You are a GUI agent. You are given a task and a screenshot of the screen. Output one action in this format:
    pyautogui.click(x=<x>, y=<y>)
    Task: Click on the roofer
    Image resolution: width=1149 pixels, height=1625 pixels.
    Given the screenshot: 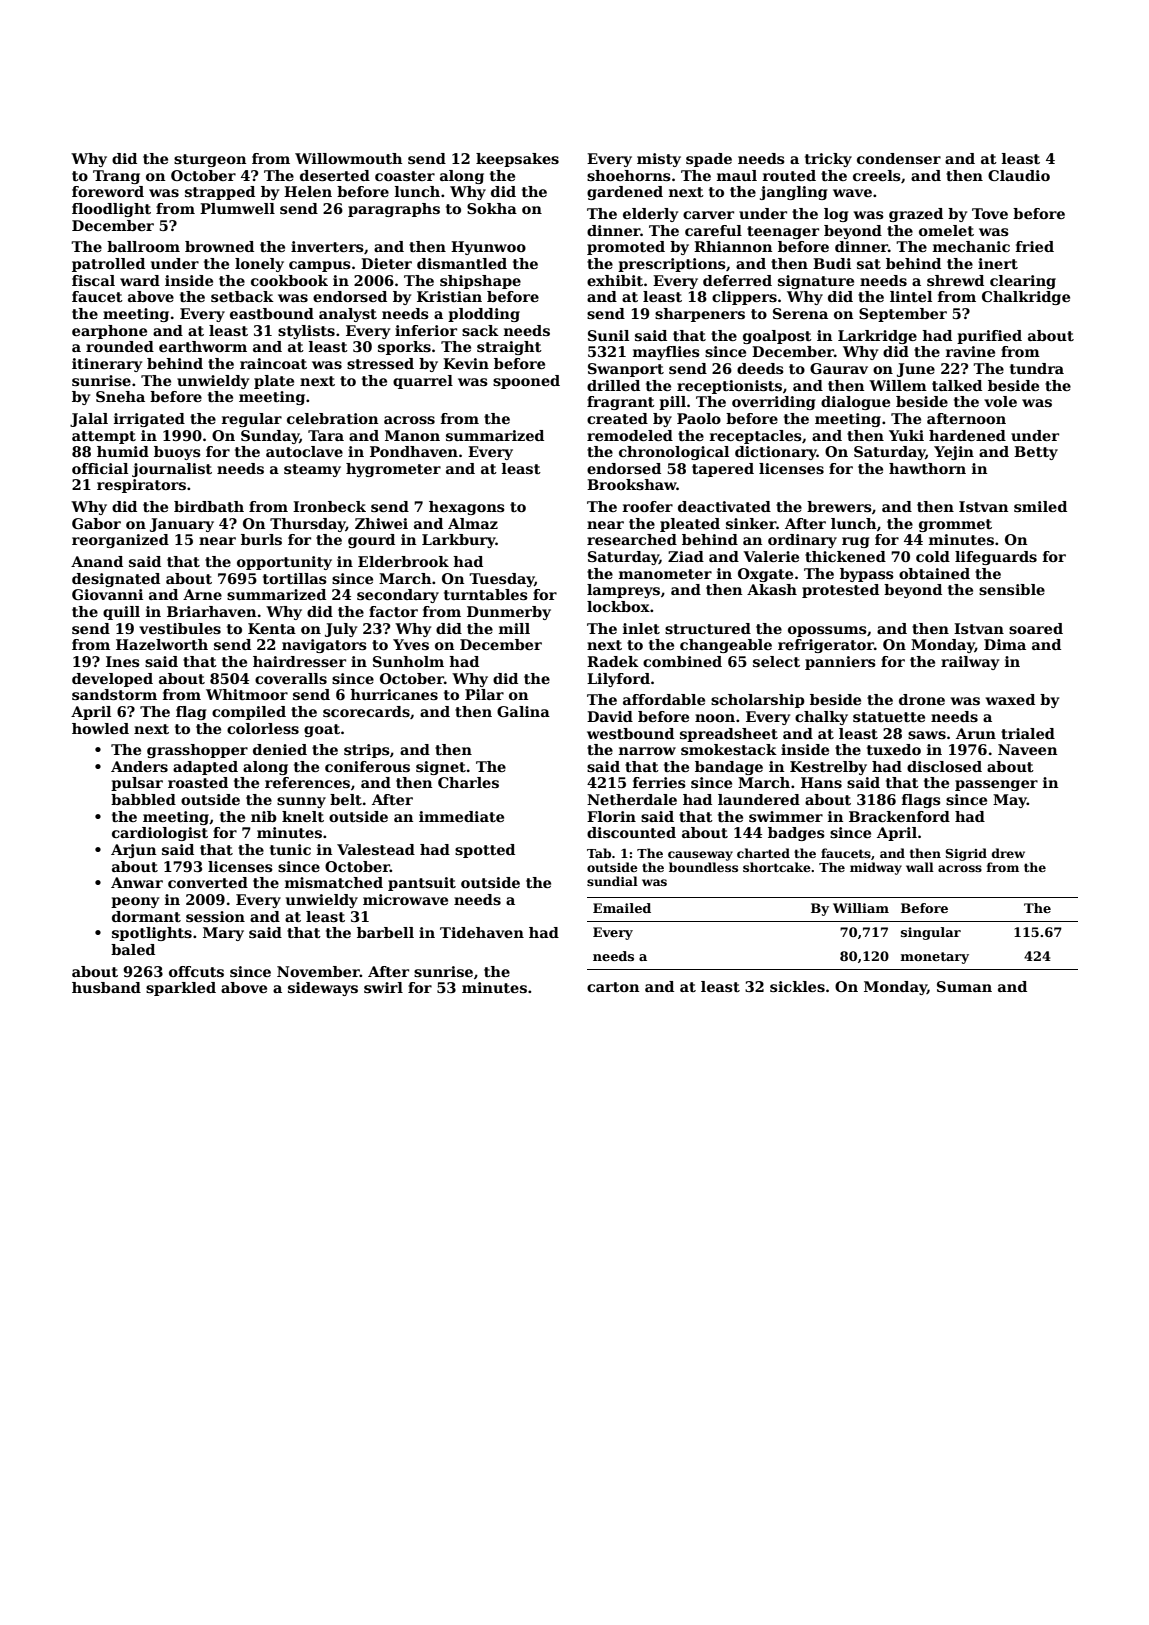 What is the action you would take?
    pyautogui.click(x=648, y=506)
